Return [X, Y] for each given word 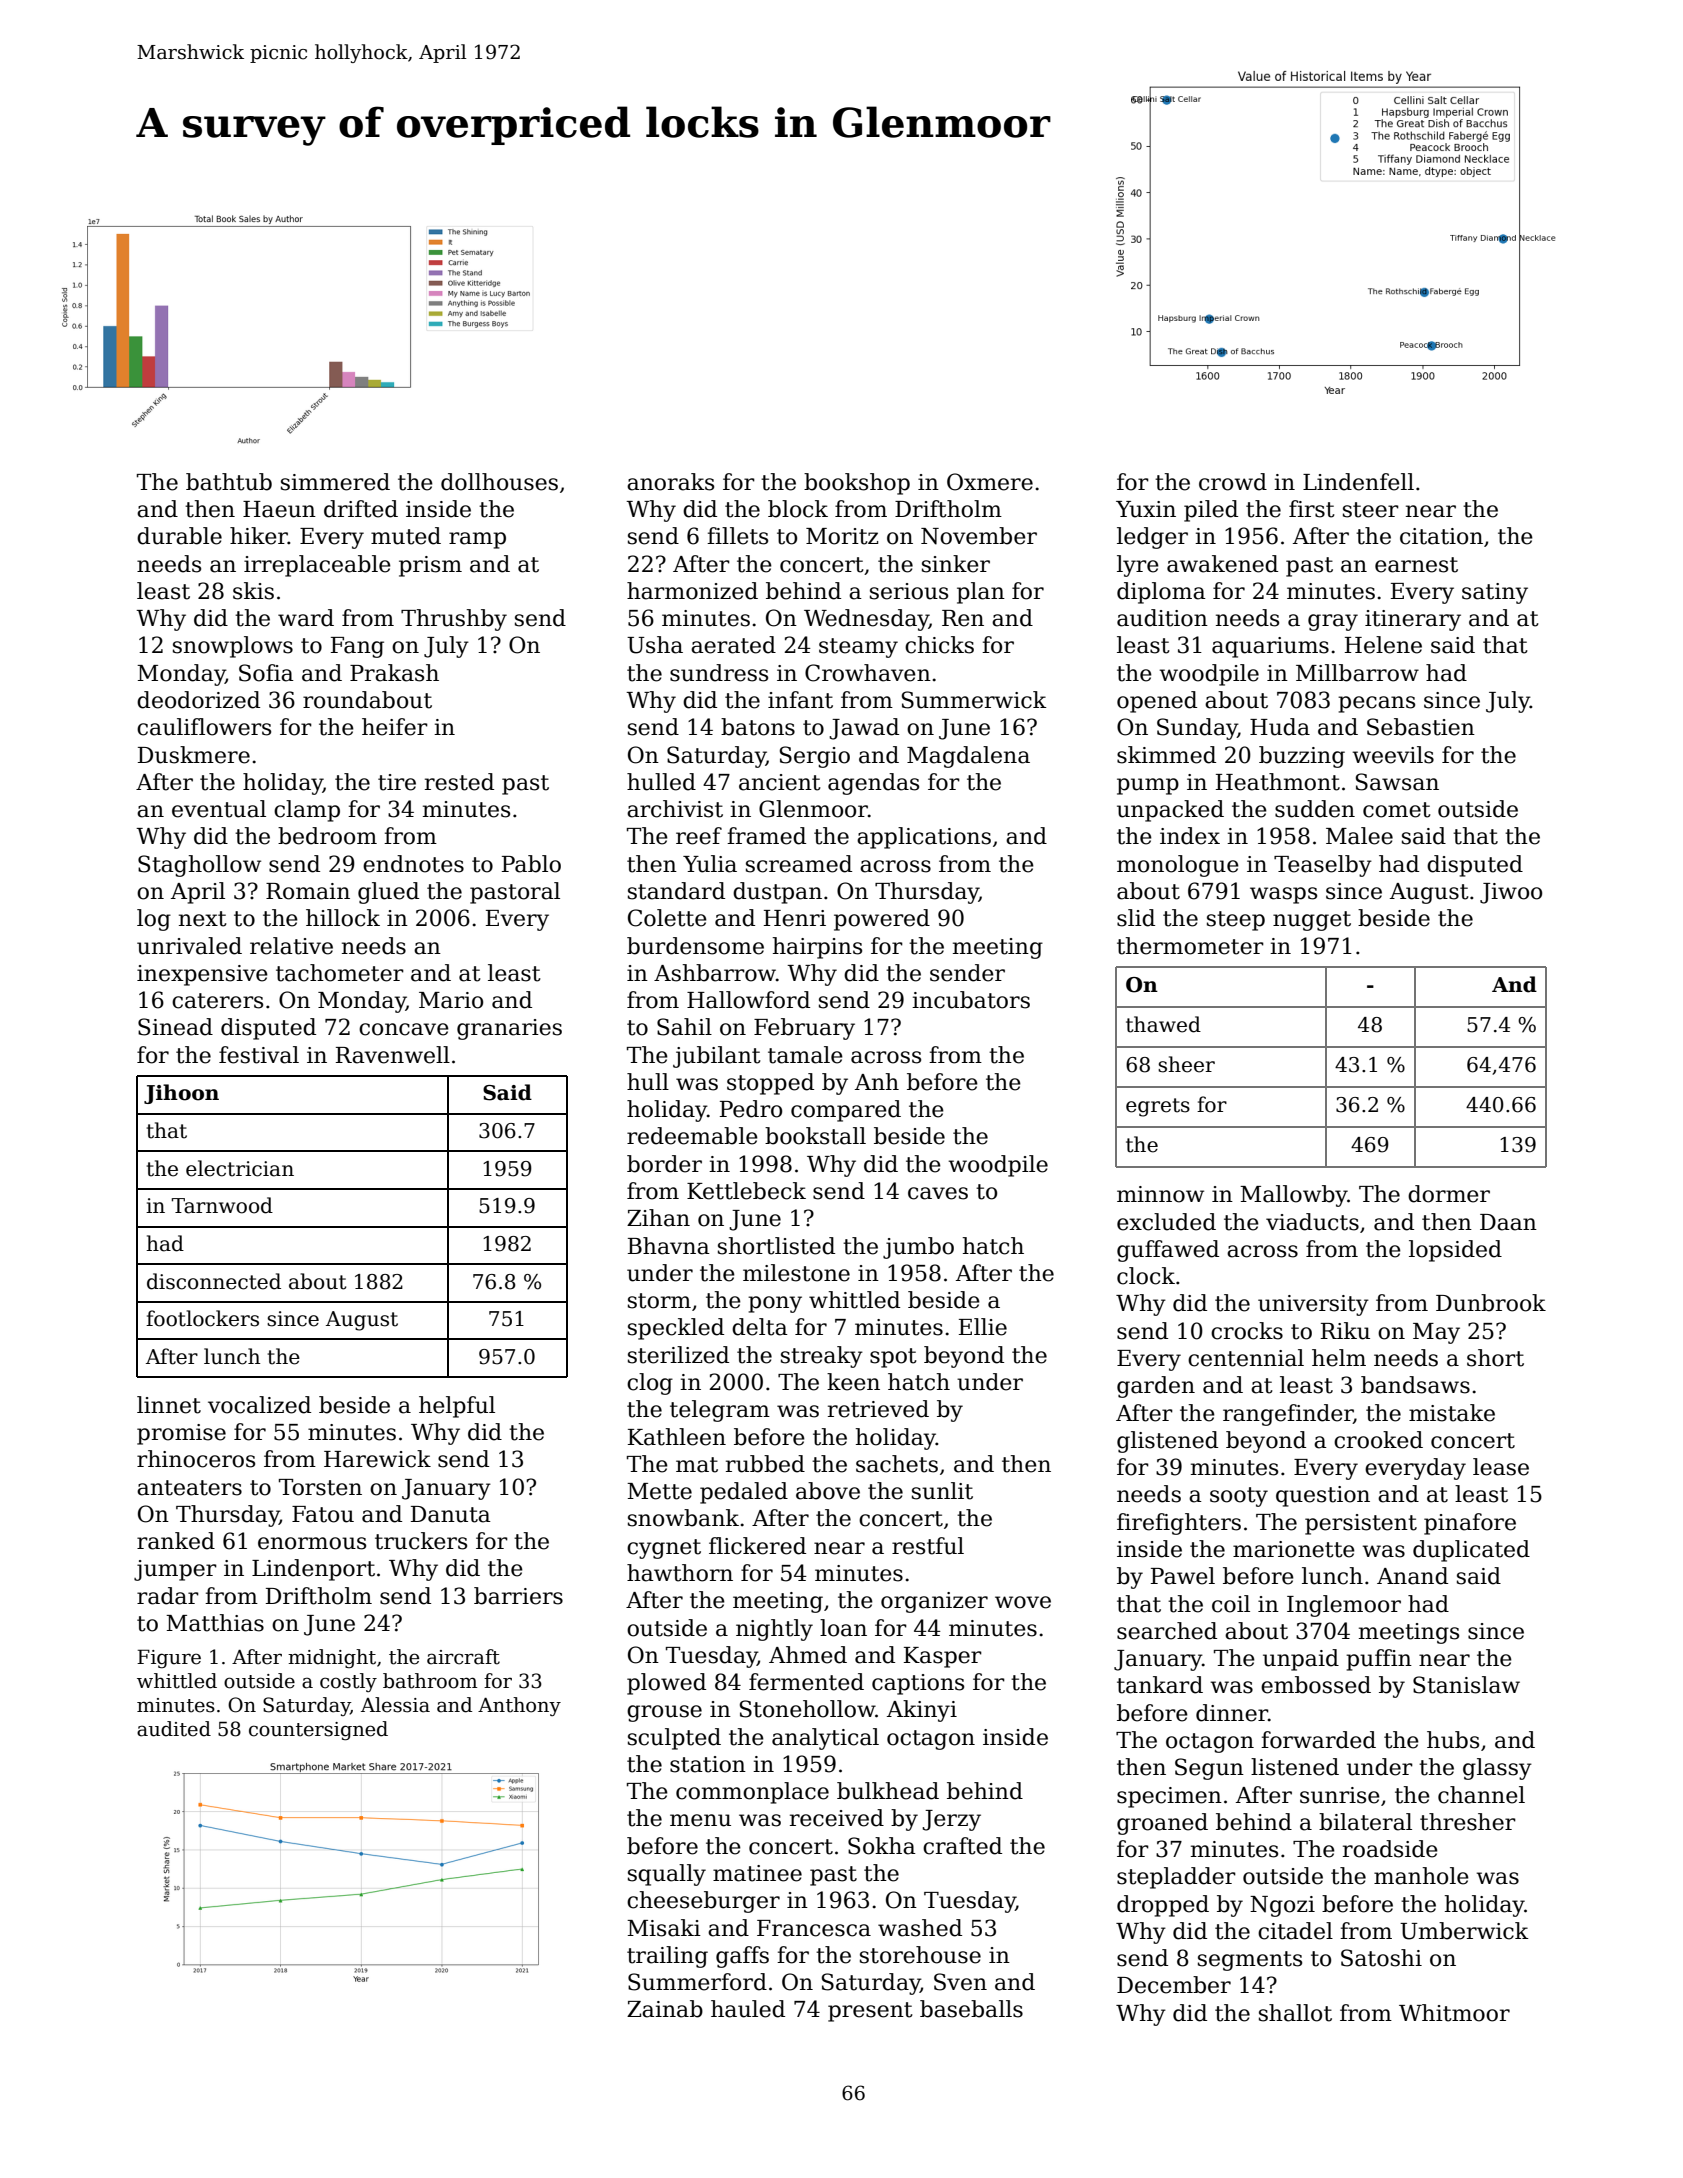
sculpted [674, 1739]
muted [406, 536]
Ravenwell [393, 1055]
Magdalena [968, 757]
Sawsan [1397, 782]
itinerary [1413, 620]
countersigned [318, 1730]
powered [882, 920]
